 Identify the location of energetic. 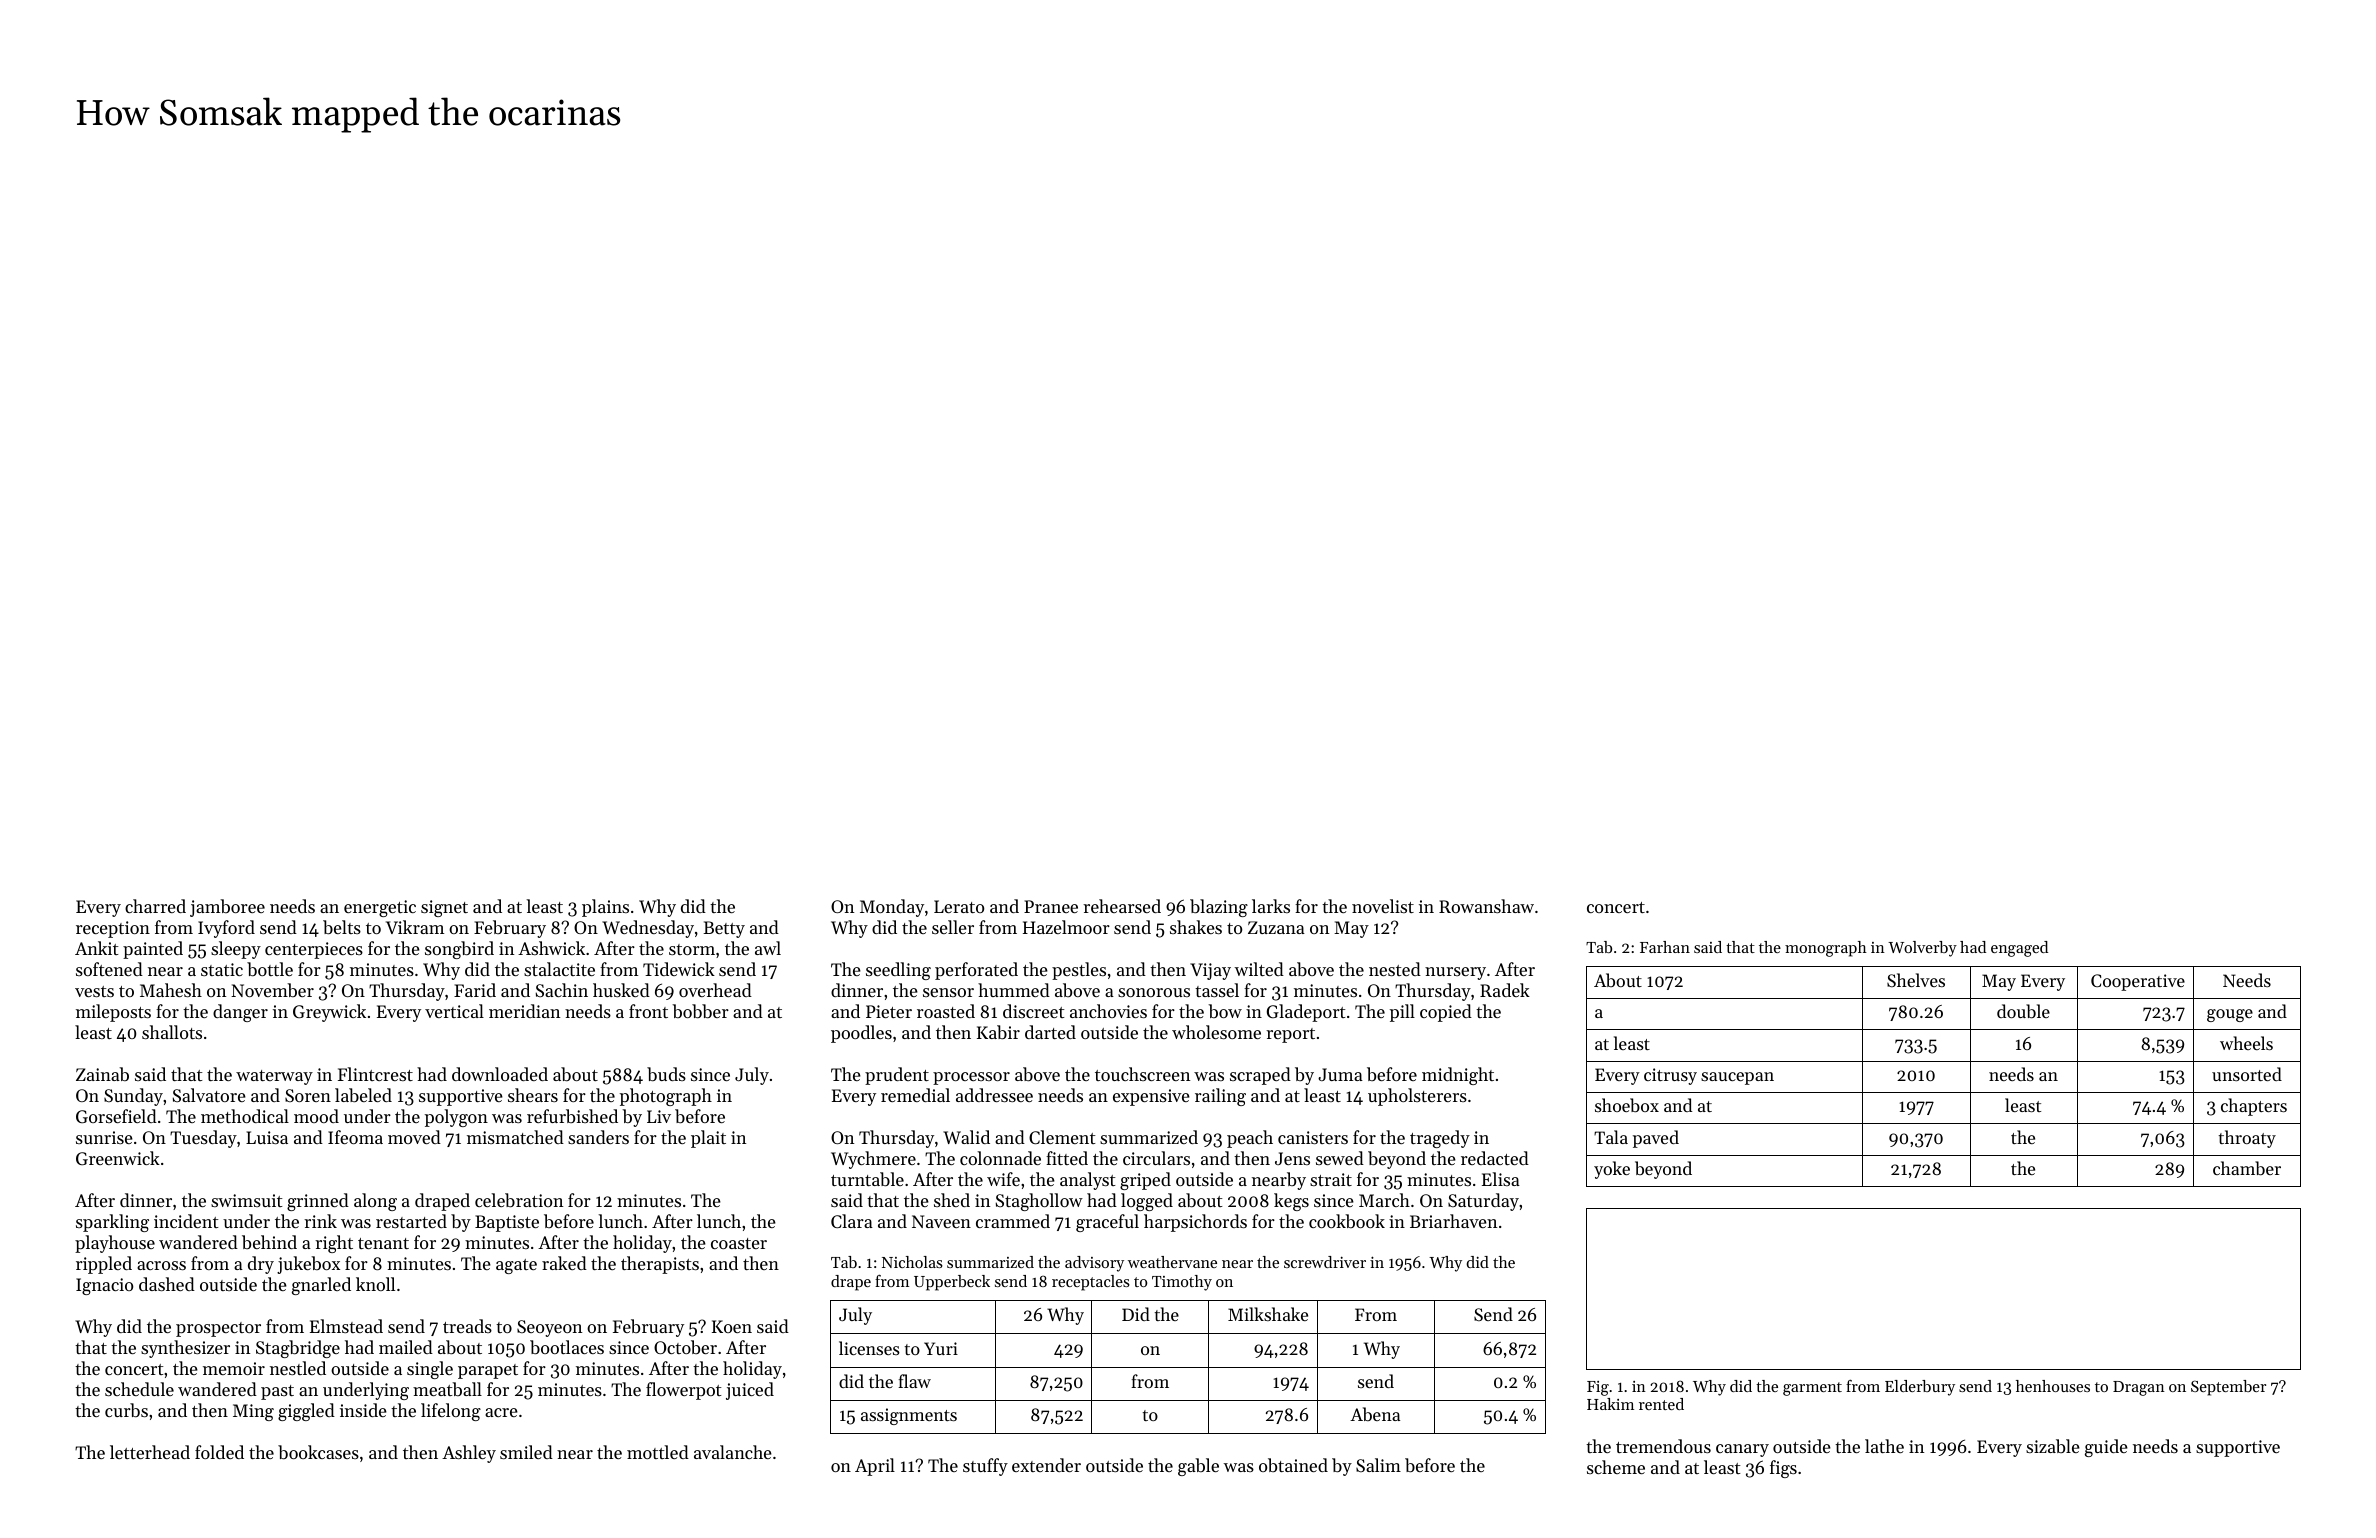
(380, 908).
